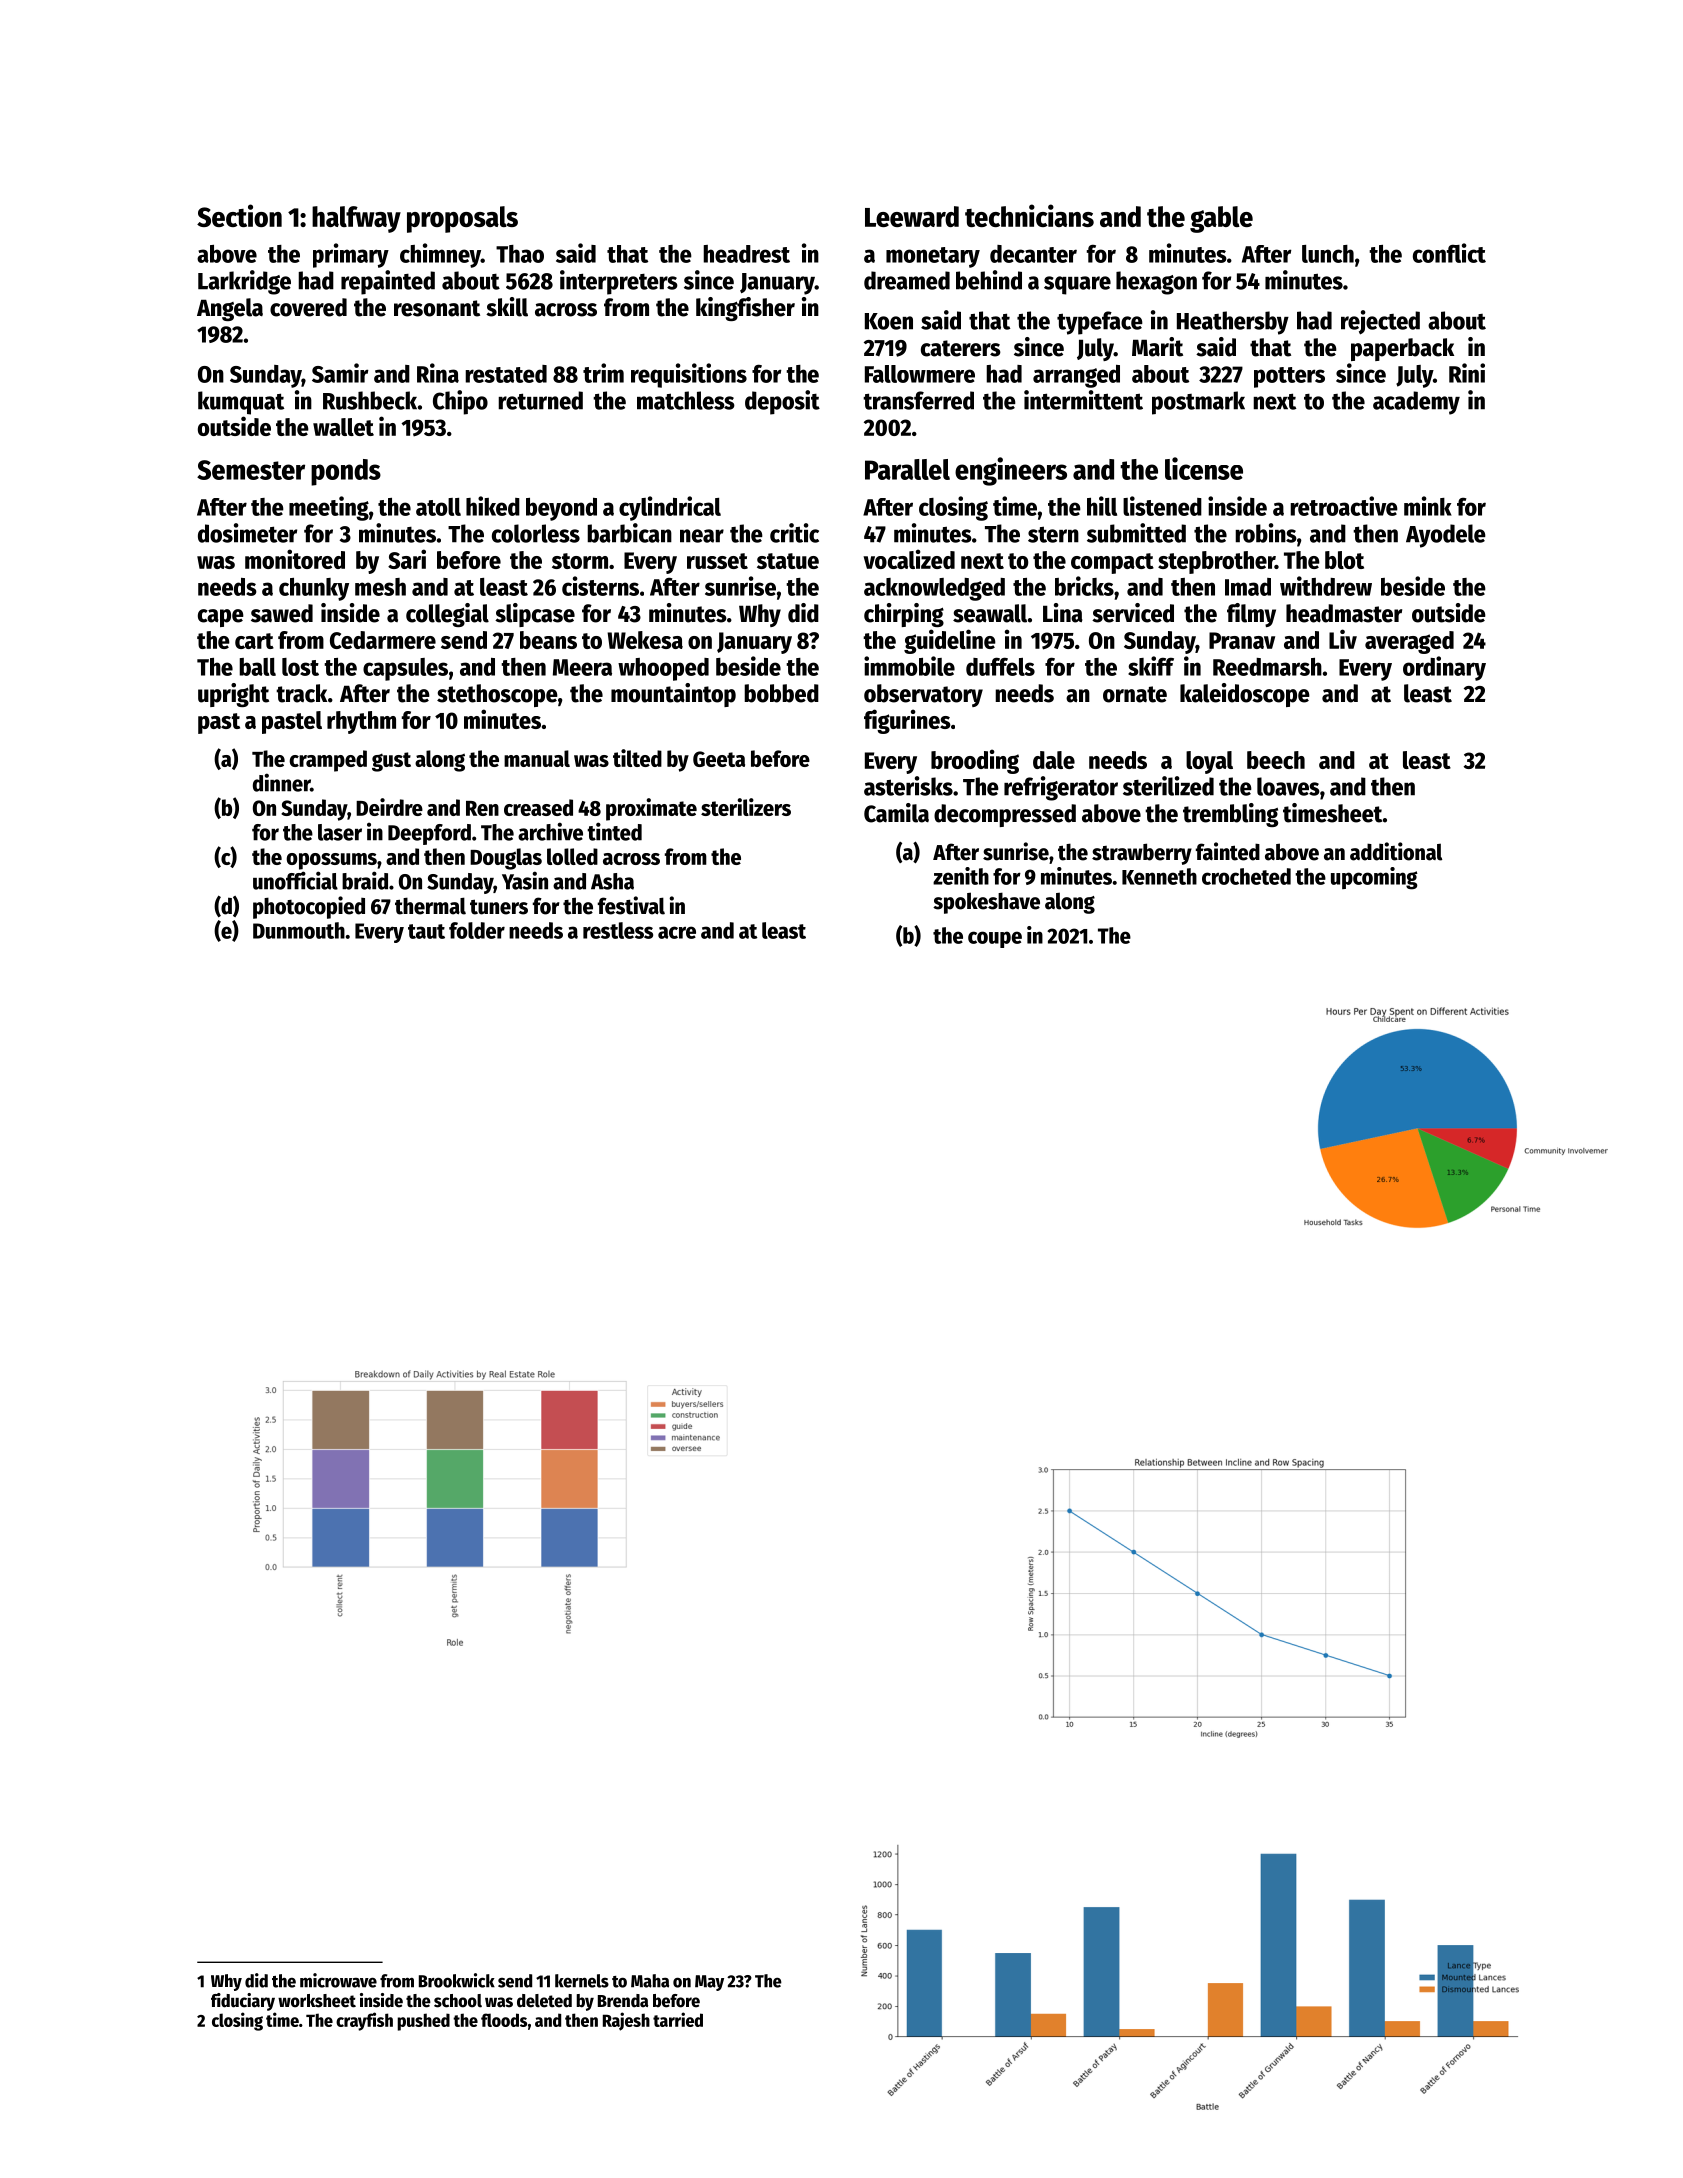 The image size is (1683, 2178). I want to click on upcoming, so click(1374, 878).
